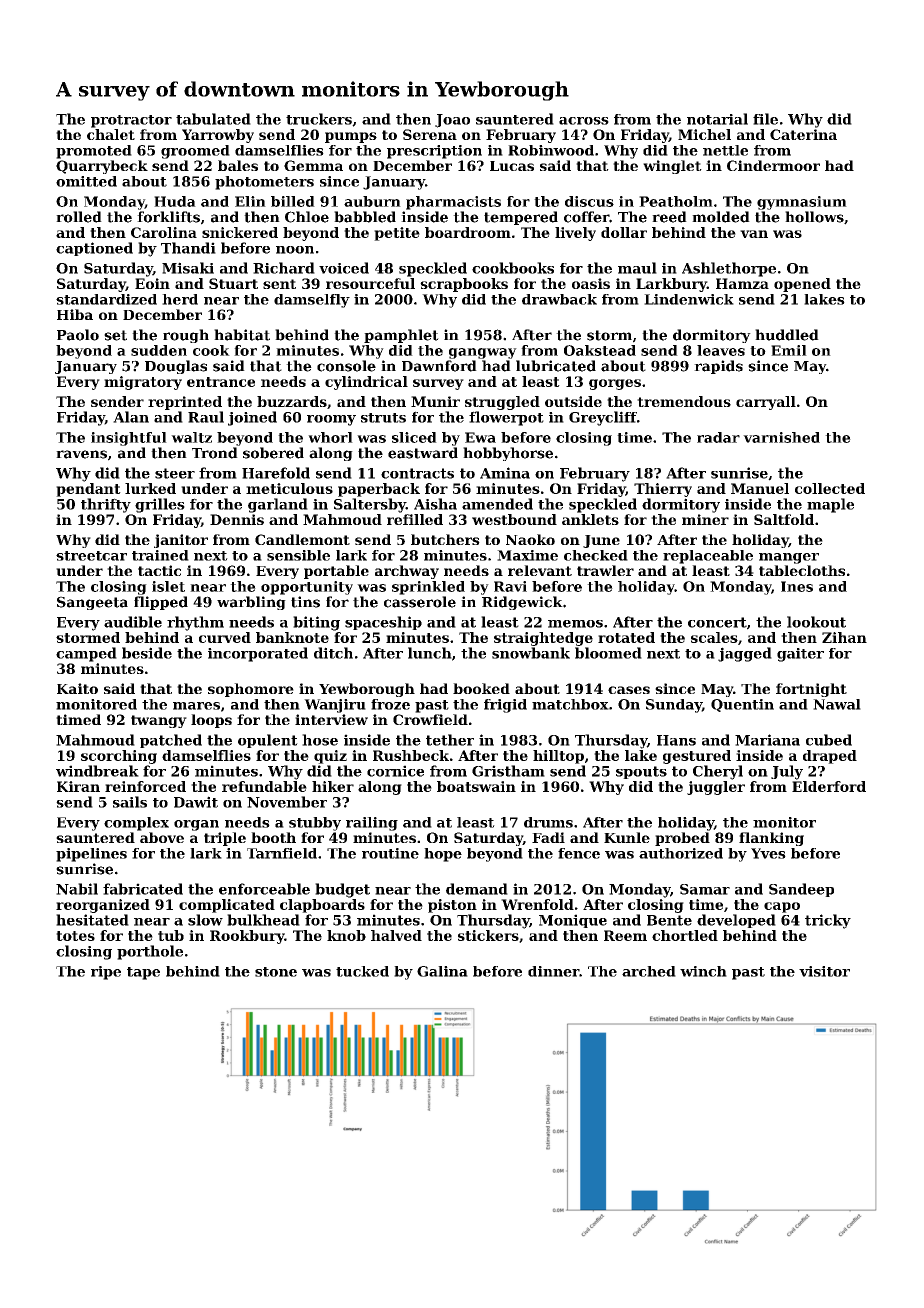 The height and width of the screenshot is (1308, 924). I want to click on budget, so click(342, 890).
